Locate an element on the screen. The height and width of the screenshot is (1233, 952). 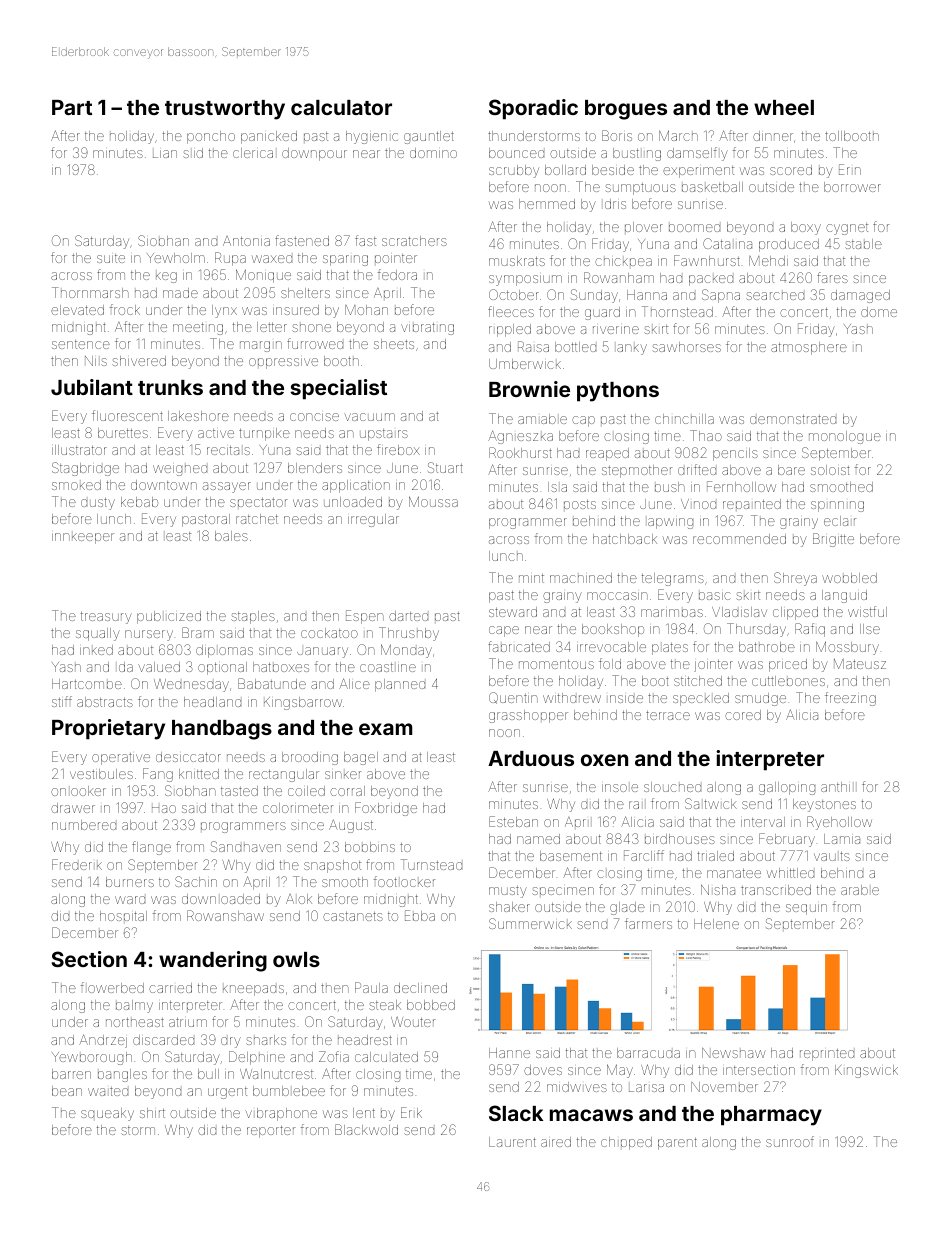
trustworthy is located at coordinates (225, 110).
